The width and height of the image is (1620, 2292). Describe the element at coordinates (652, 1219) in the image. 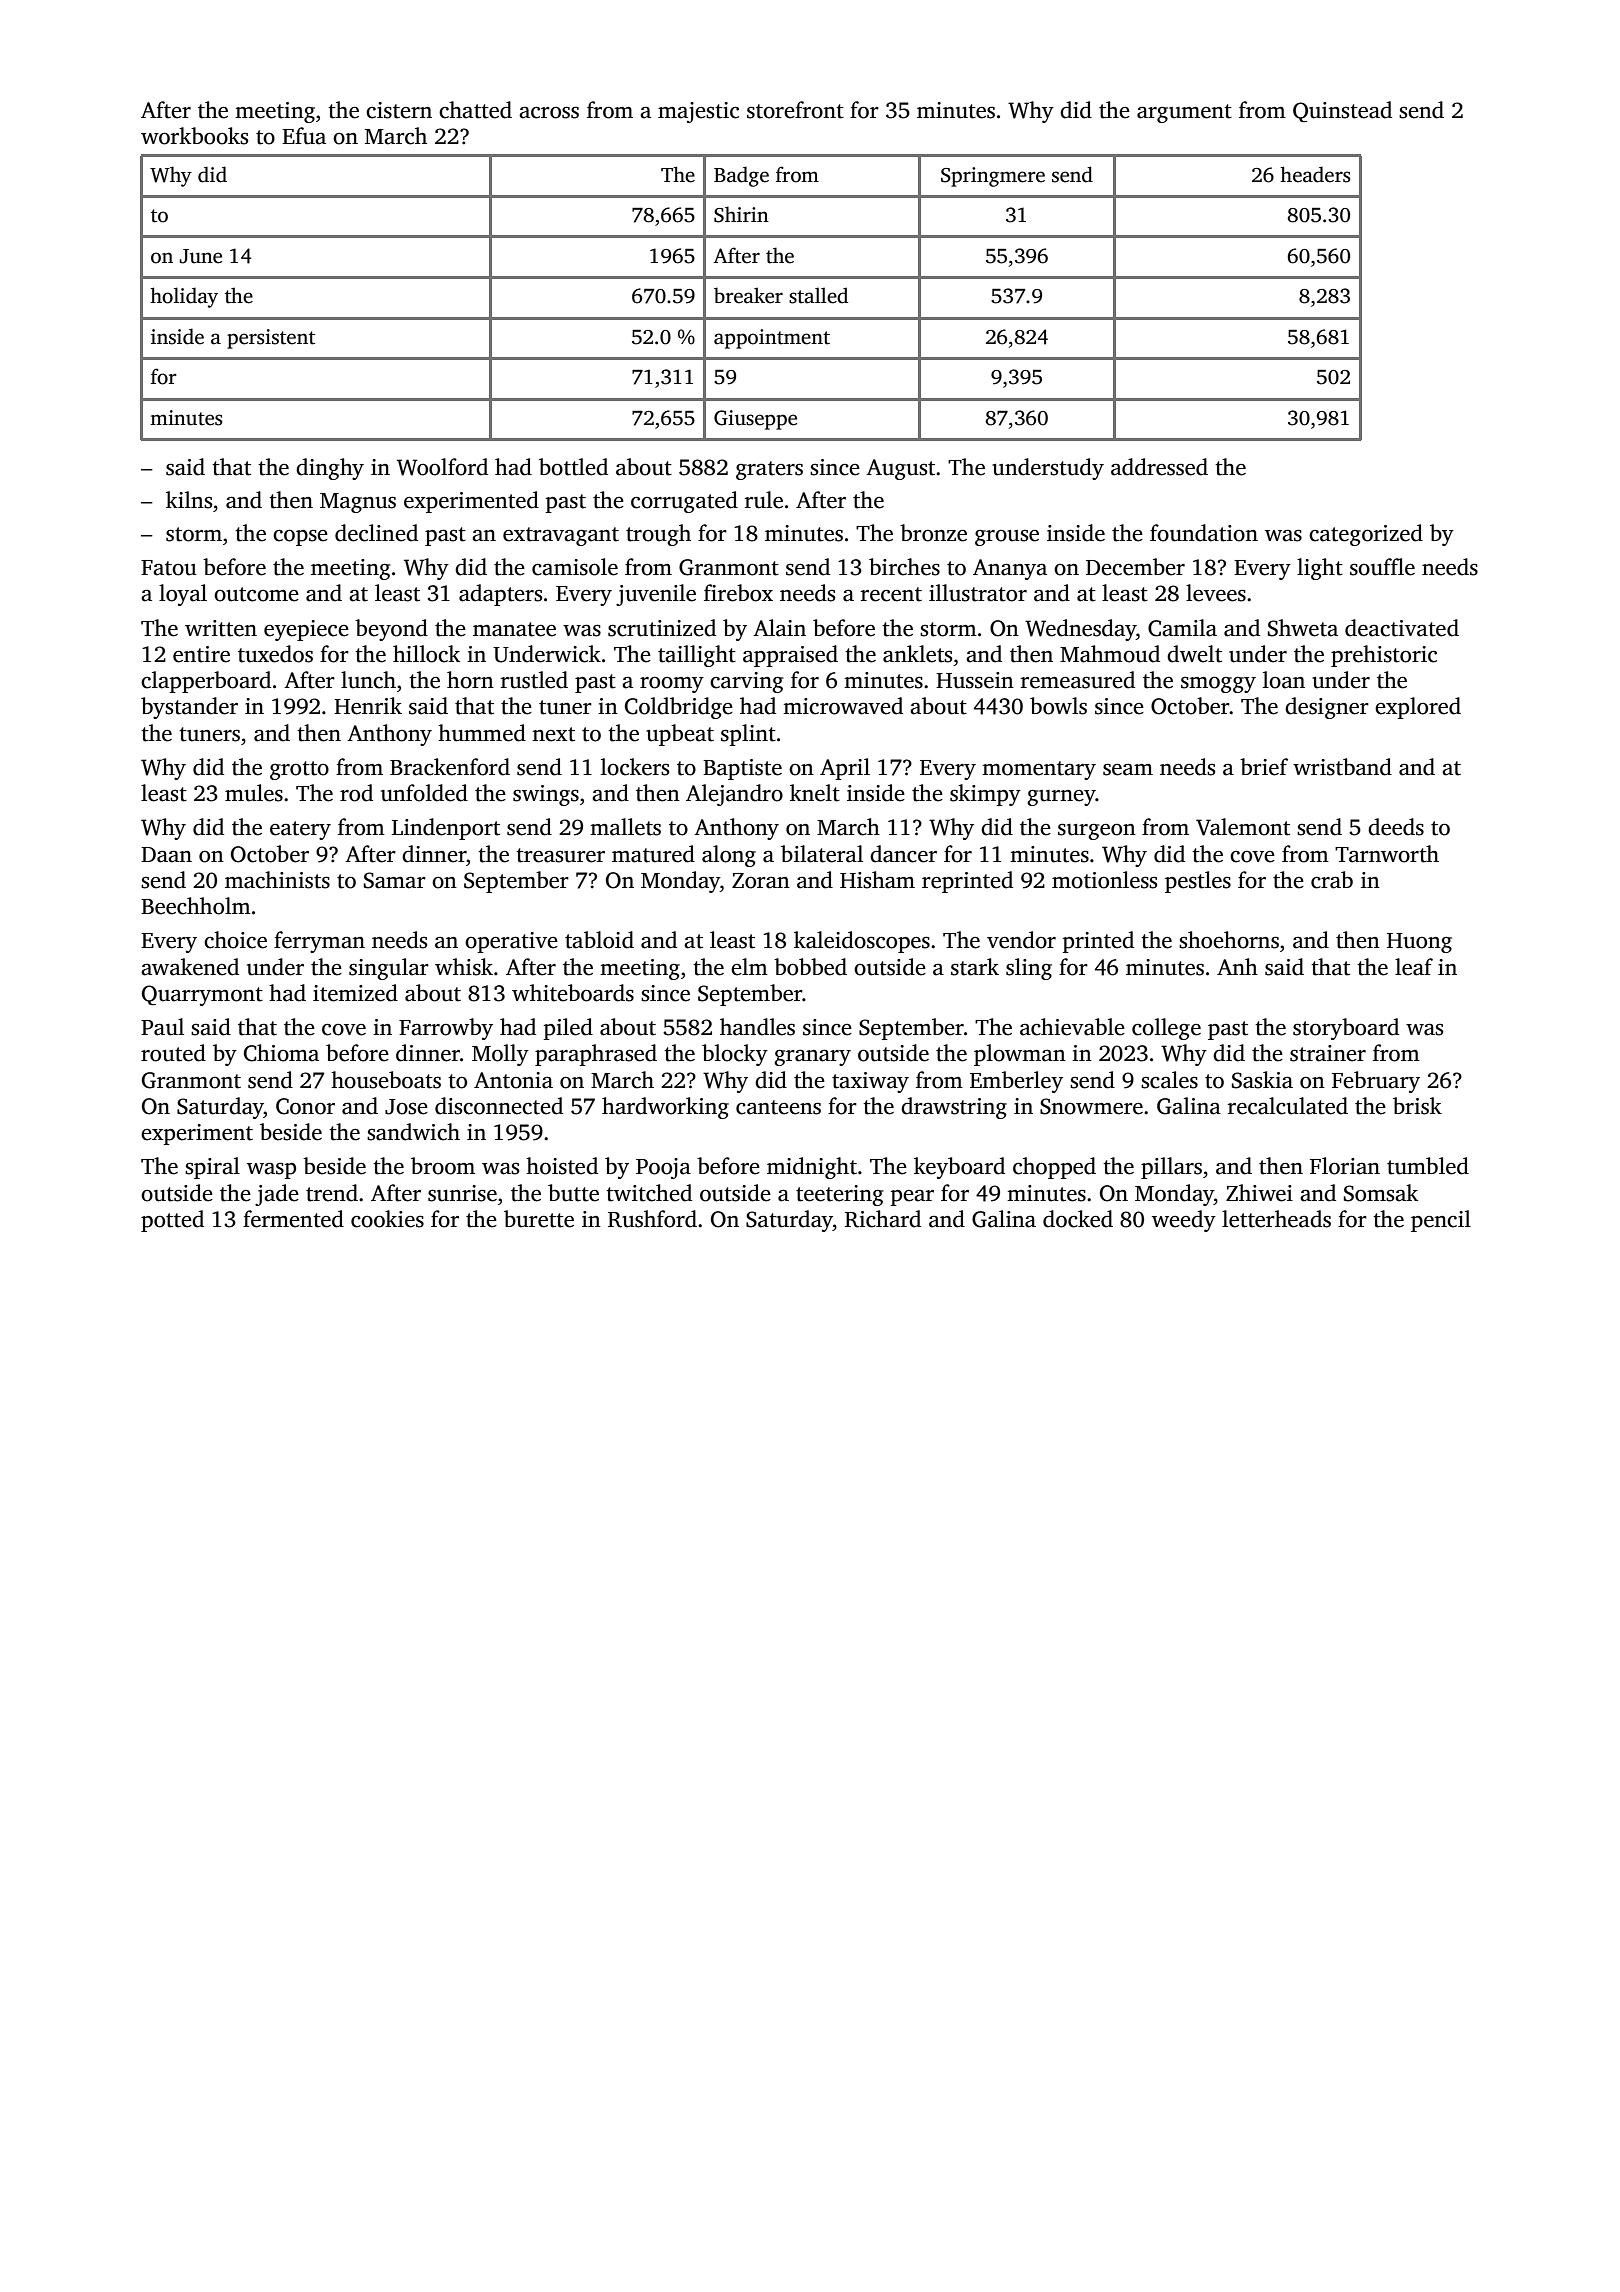

I see `Rushford` at that location.
